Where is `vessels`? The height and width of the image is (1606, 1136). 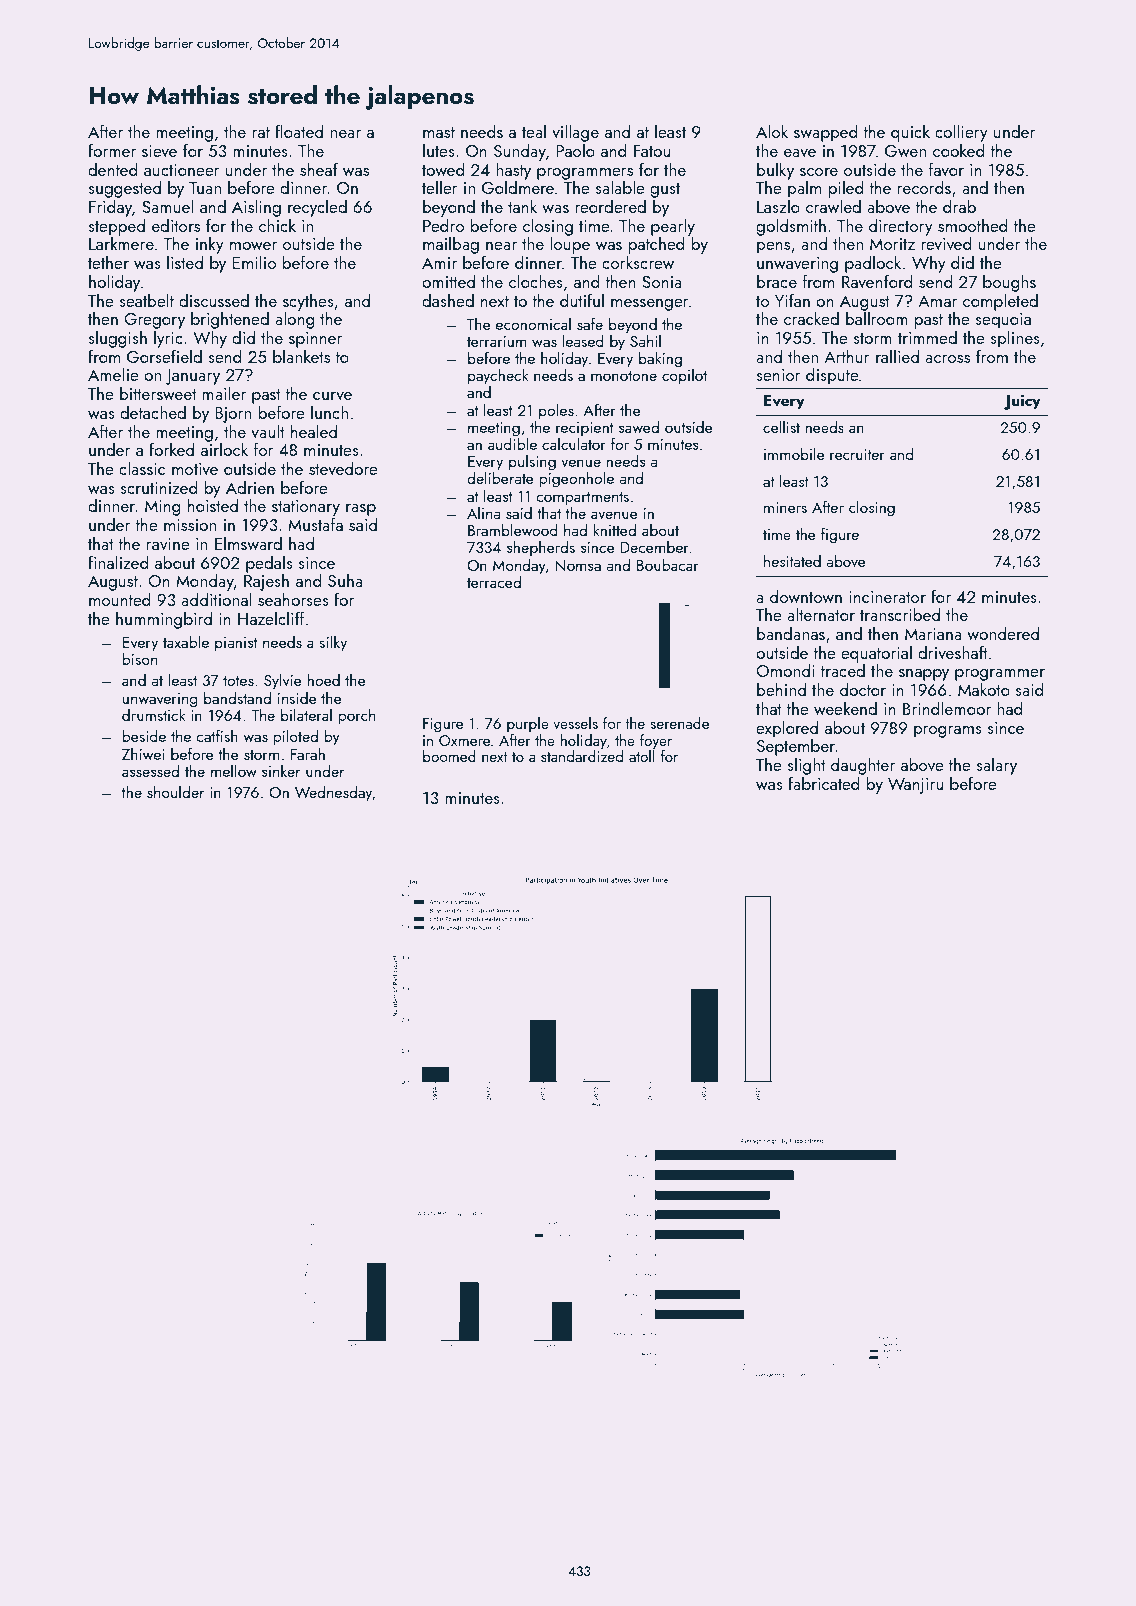
vessels is located at coordinates (575, 723).
